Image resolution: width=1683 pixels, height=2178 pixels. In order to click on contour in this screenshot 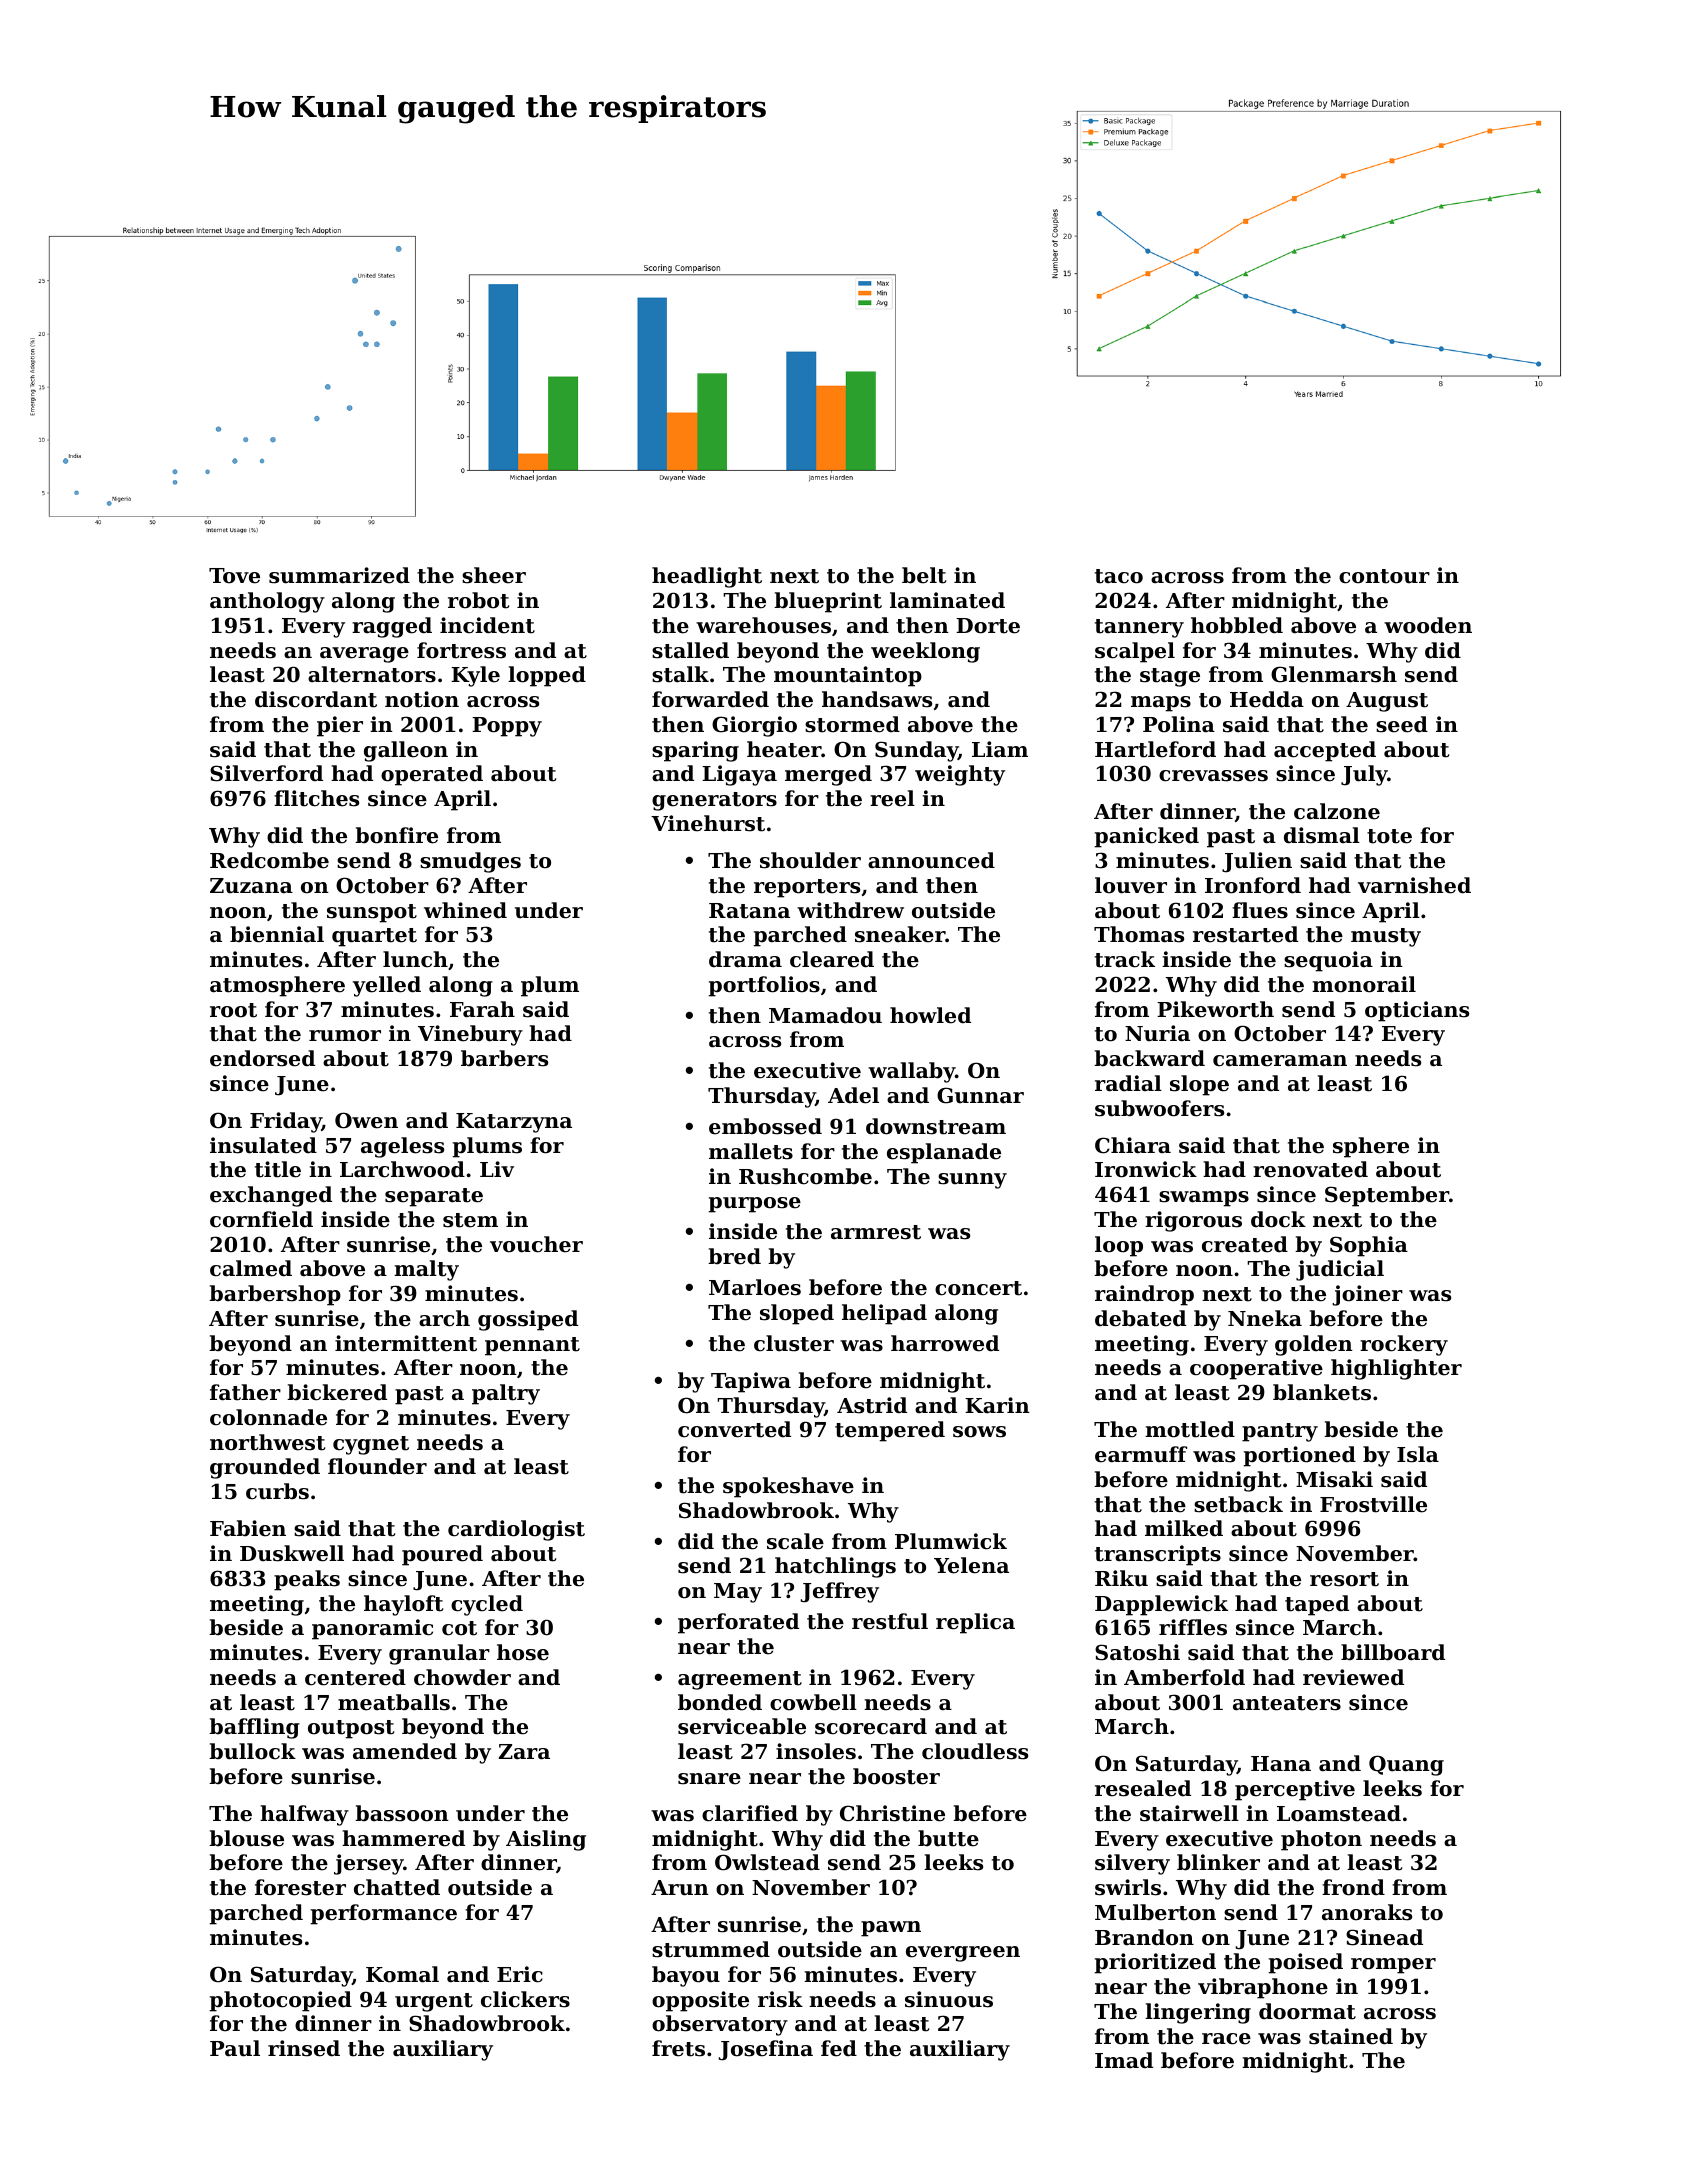, I will do `click(1384, 576)`.
